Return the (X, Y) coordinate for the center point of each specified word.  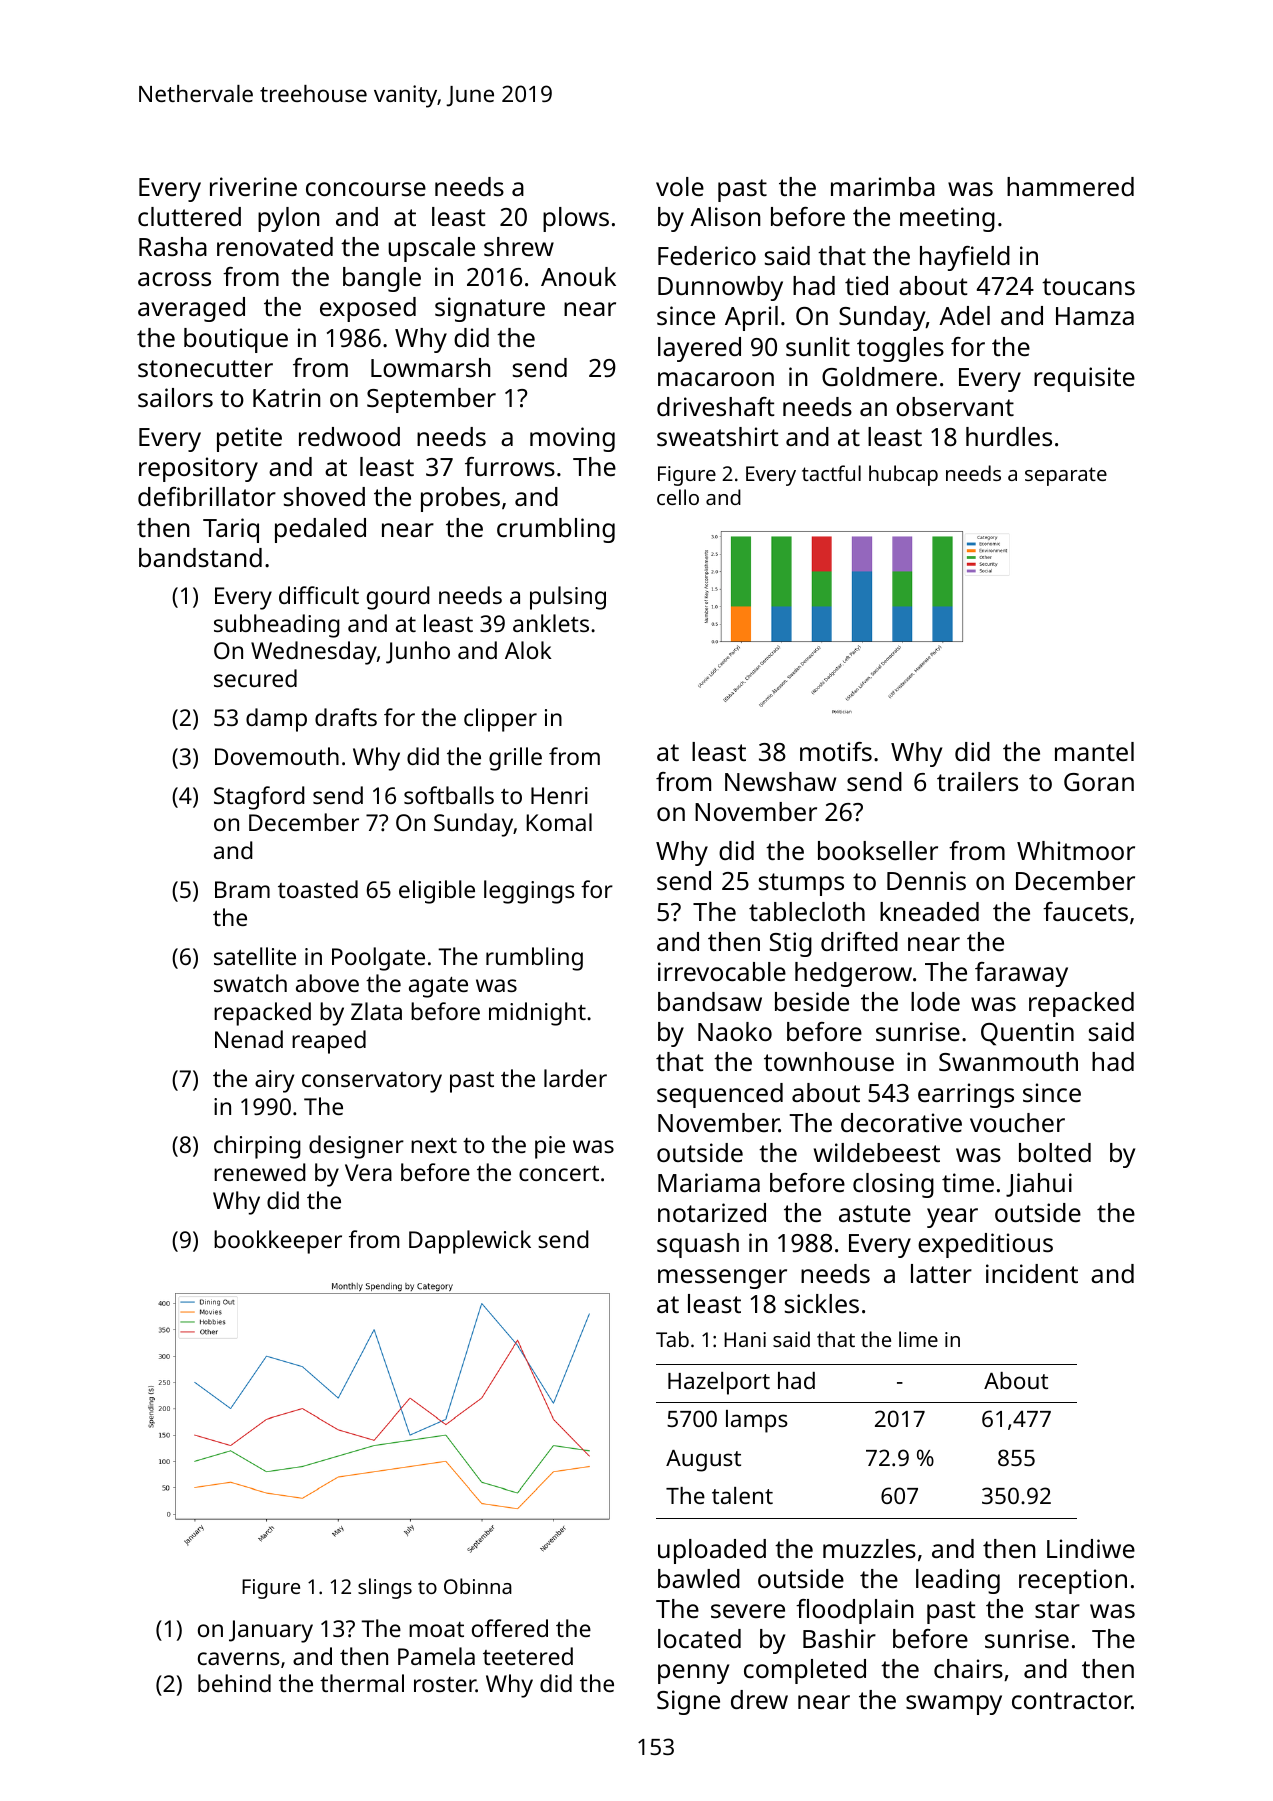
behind (234, 1683)
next (434, 1145)
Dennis (926, 880)
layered (699, 349)
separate (1066, 476)
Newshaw (780, 781)
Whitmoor (1076, 850)
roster (445, 1684)
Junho (418, 652)
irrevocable (722, 971)
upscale (431, 249)
